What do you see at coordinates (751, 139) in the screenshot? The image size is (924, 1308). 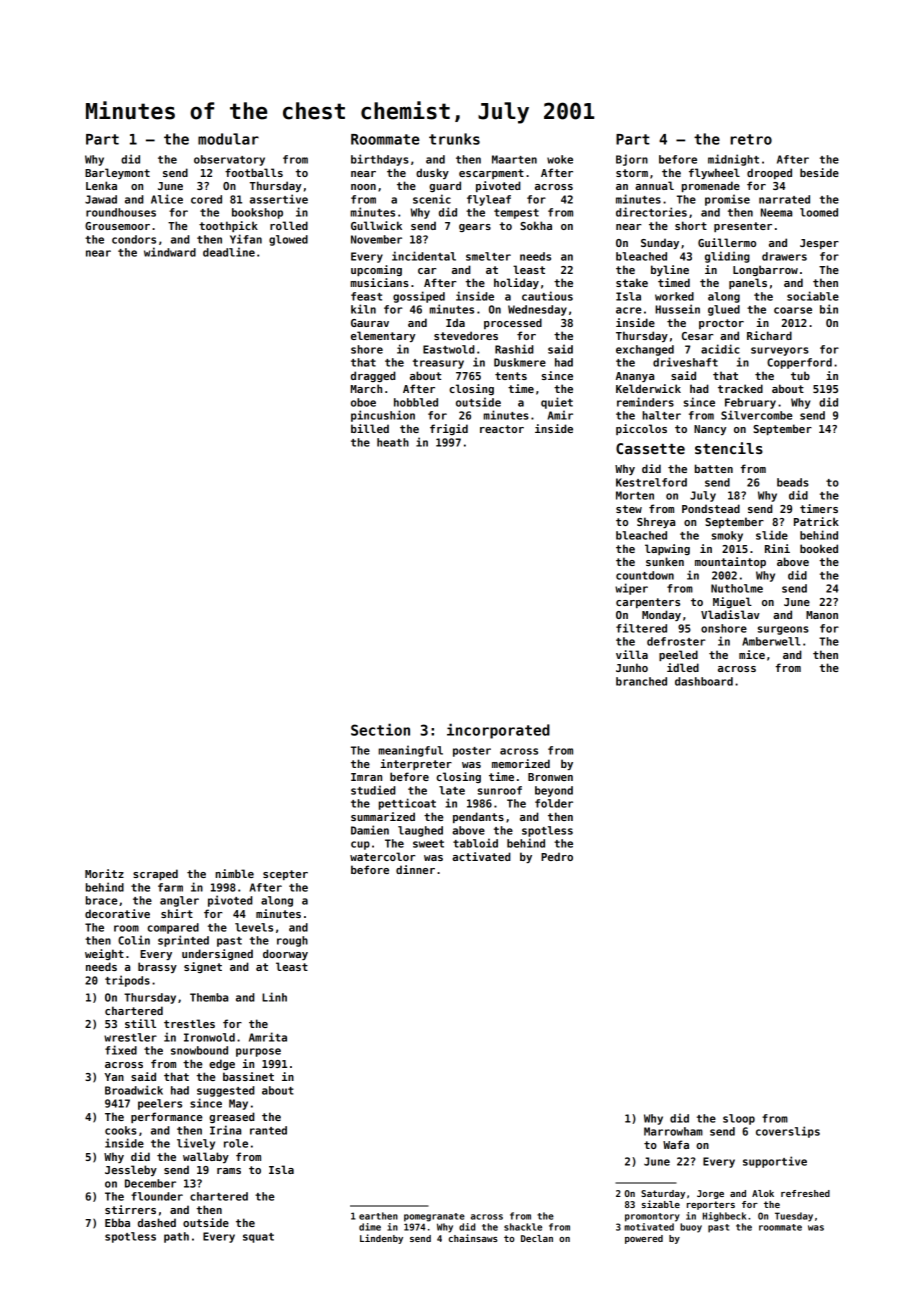 I see `retro` at bounding box center [751, 139].
